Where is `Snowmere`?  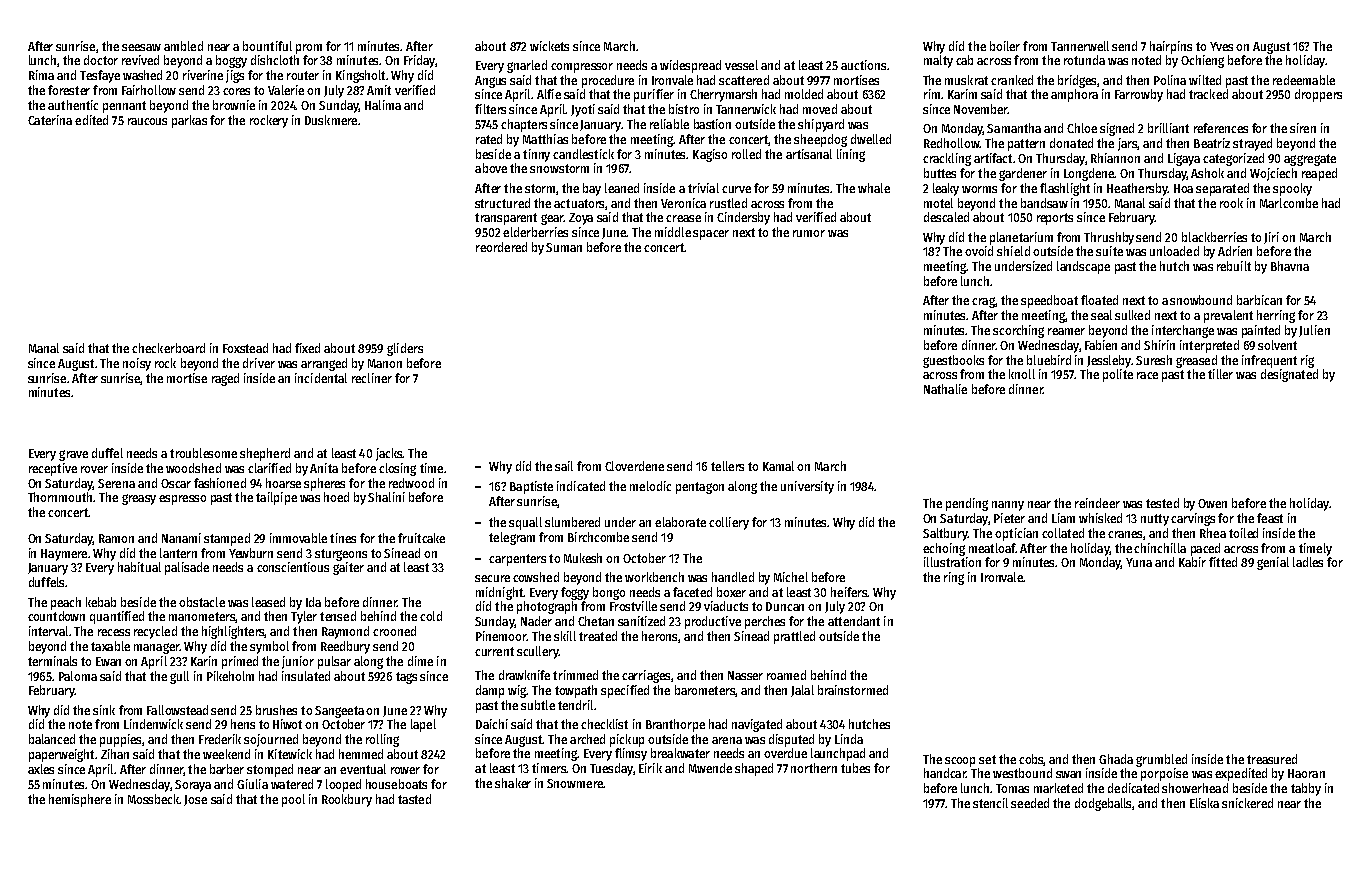
Snowmere is located at coordinates (575, 783).
